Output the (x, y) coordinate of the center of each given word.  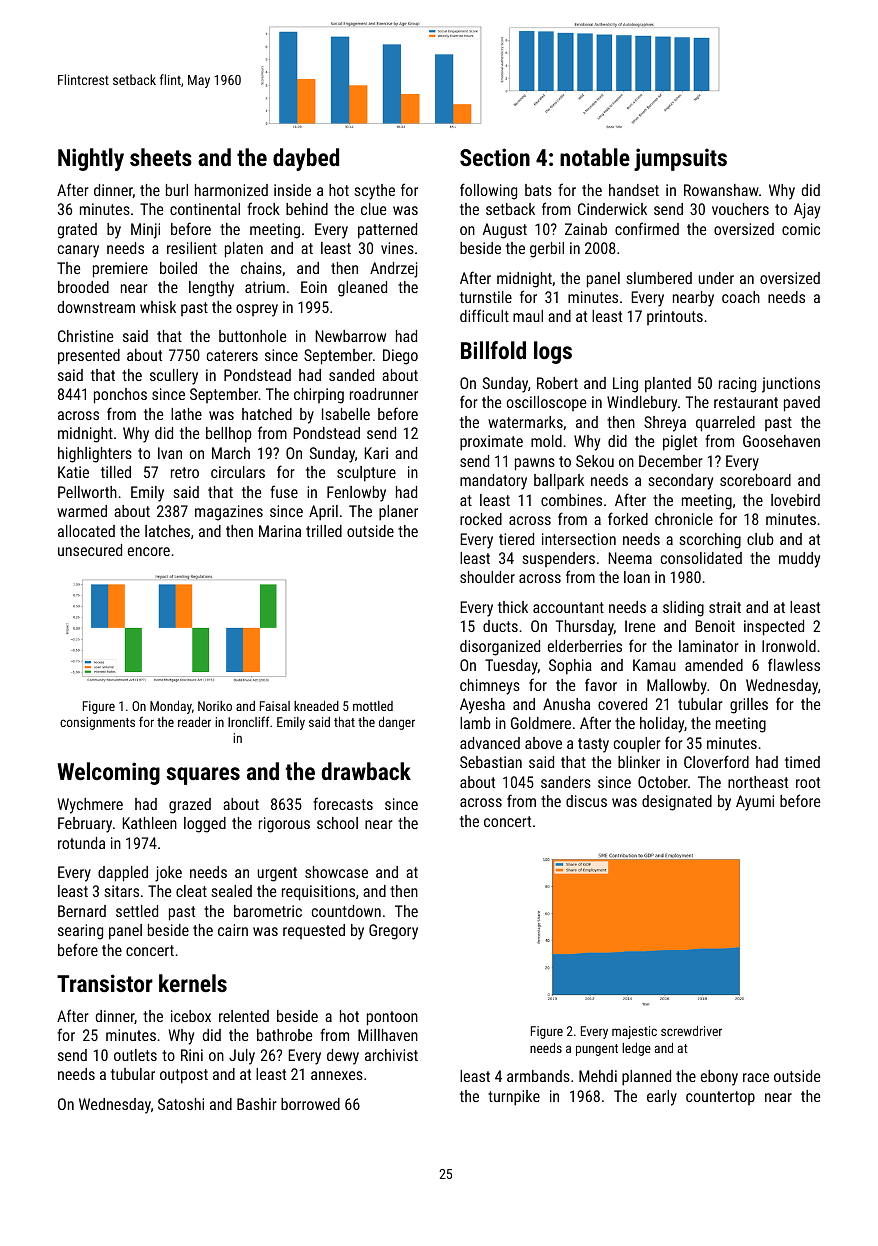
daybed (306, 159)
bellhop (229, 435)
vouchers (740, 209)
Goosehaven (781, 441)
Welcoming (108, 773)
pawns (535, 464)
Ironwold (789, 646)
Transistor (105, 983)
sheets (161, 157)
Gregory (393, 932)
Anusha (566, 704)
